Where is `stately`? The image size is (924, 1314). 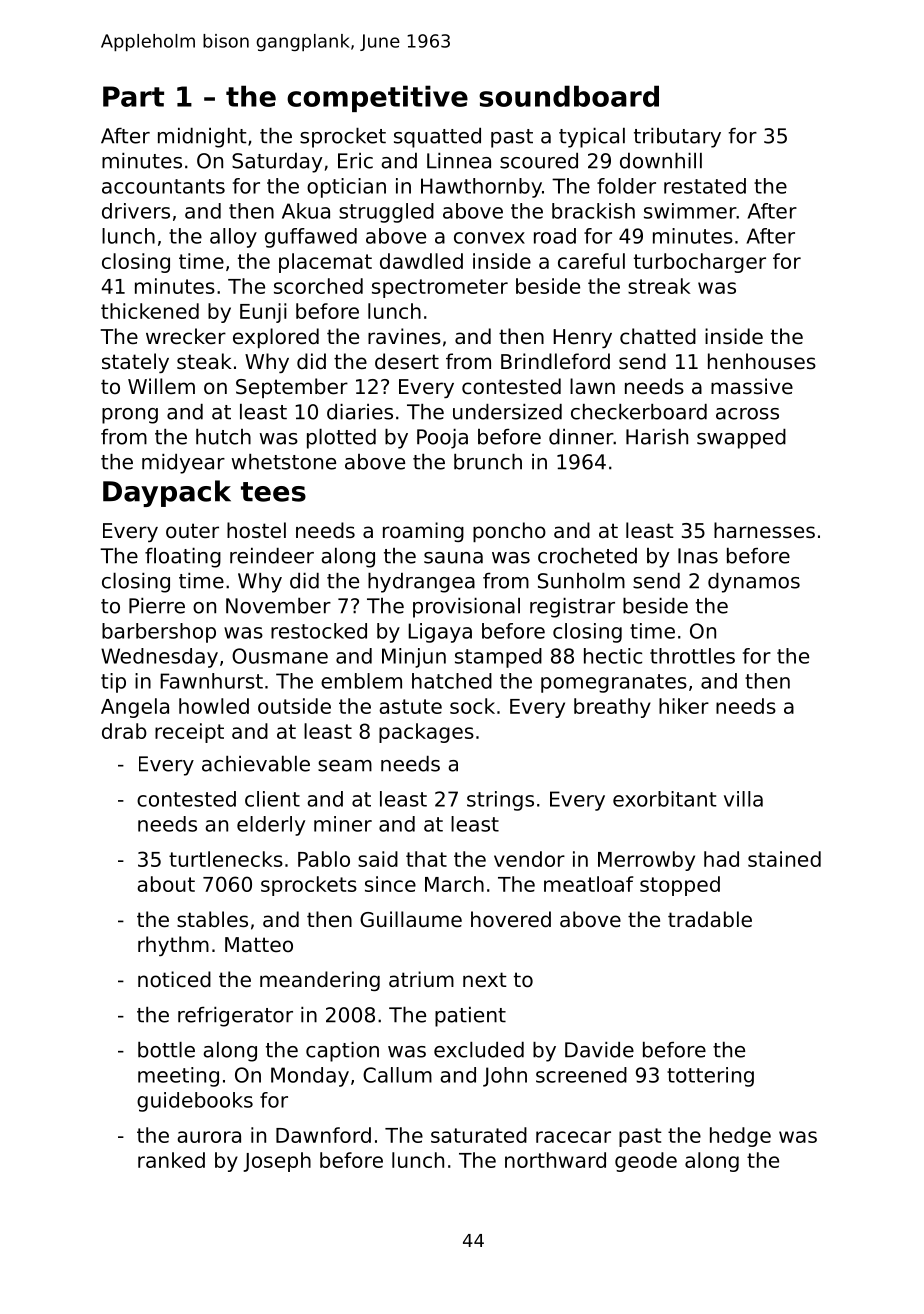
stately is located at coordinates (135, 363).
